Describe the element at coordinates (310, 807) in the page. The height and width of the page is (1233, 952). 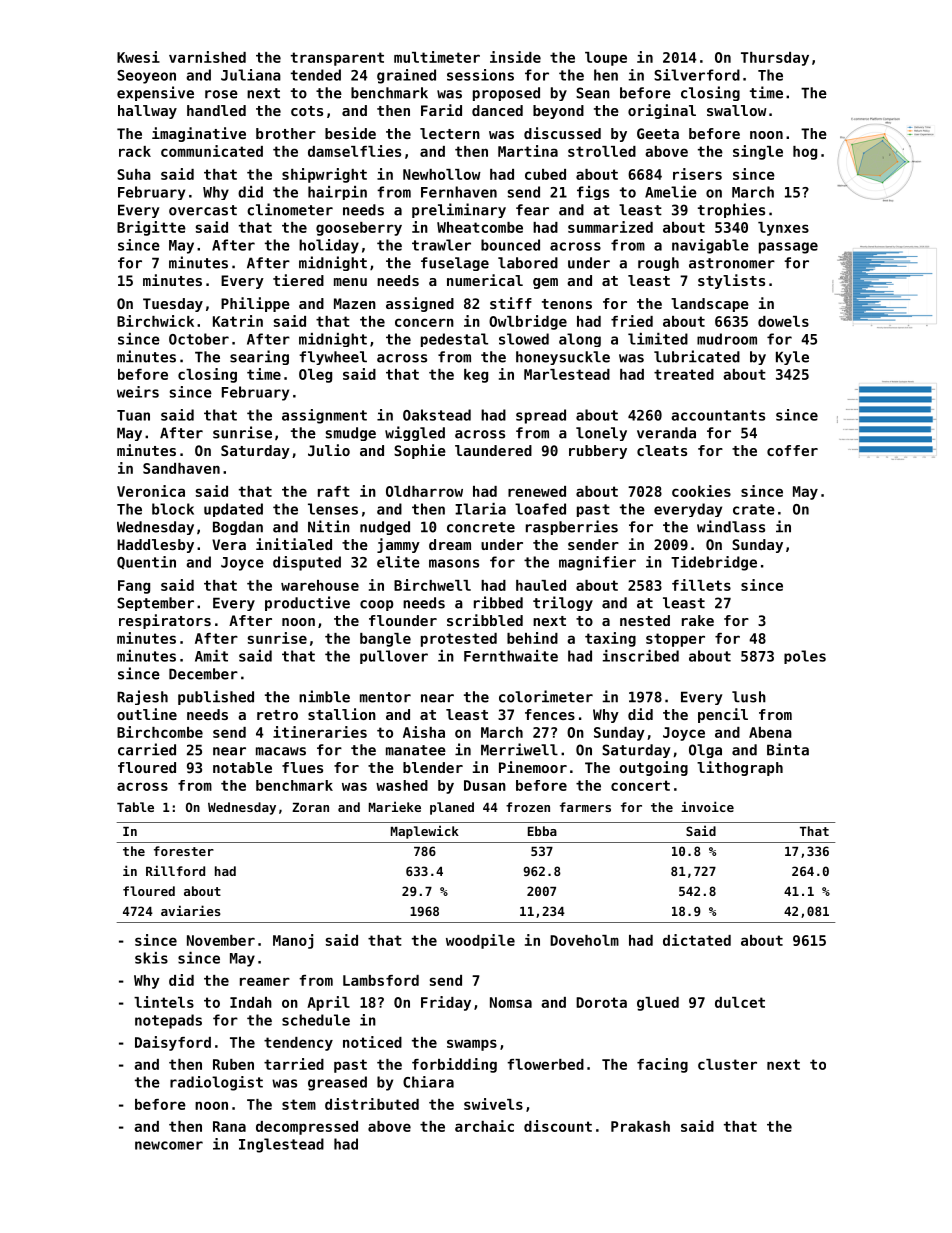
I see `Zoran` at that location.
